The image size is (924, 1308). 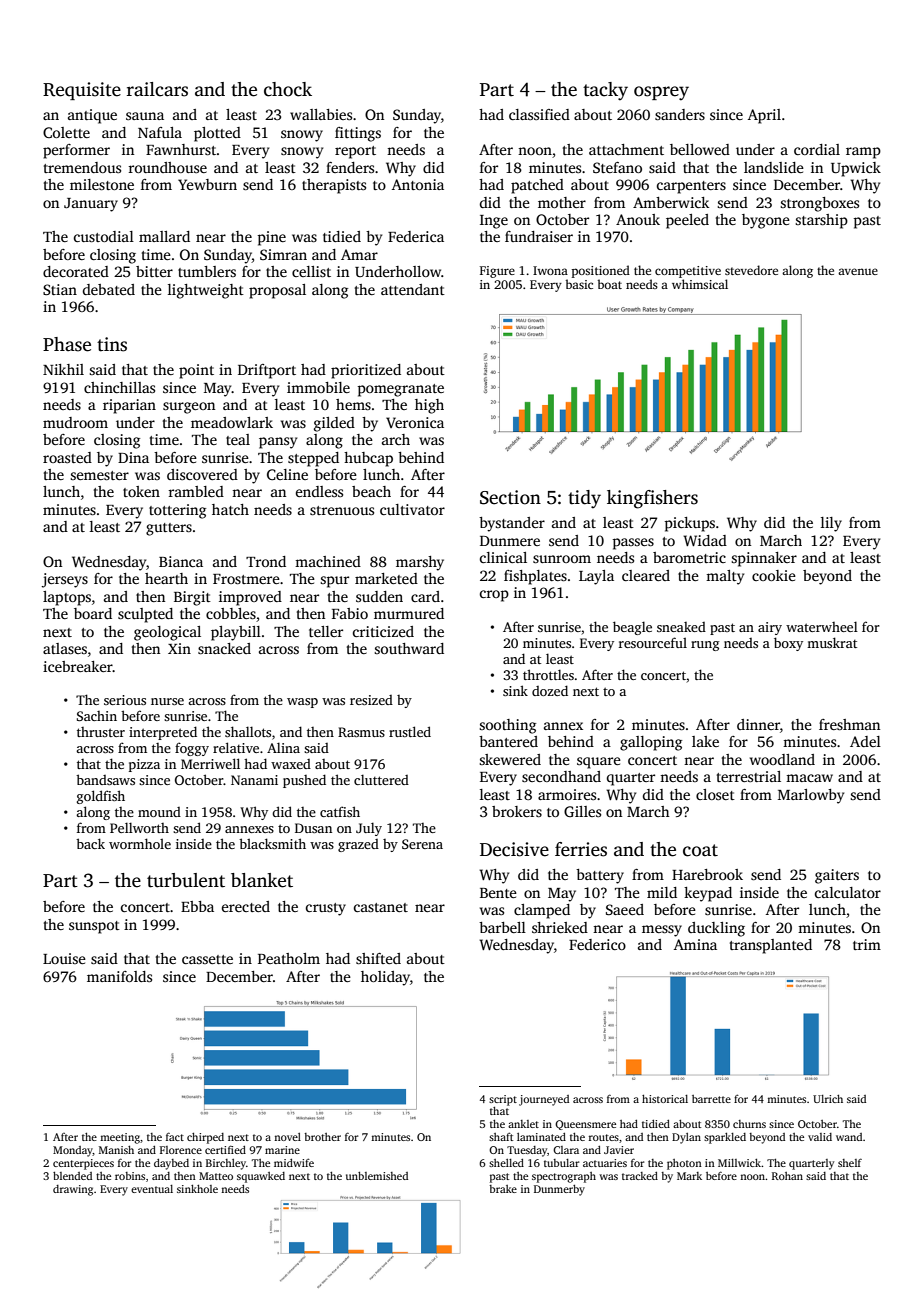 What do you see at coordinates (535, 577) in the image?
I see `fishplates` at bounding box center [535, 577].
